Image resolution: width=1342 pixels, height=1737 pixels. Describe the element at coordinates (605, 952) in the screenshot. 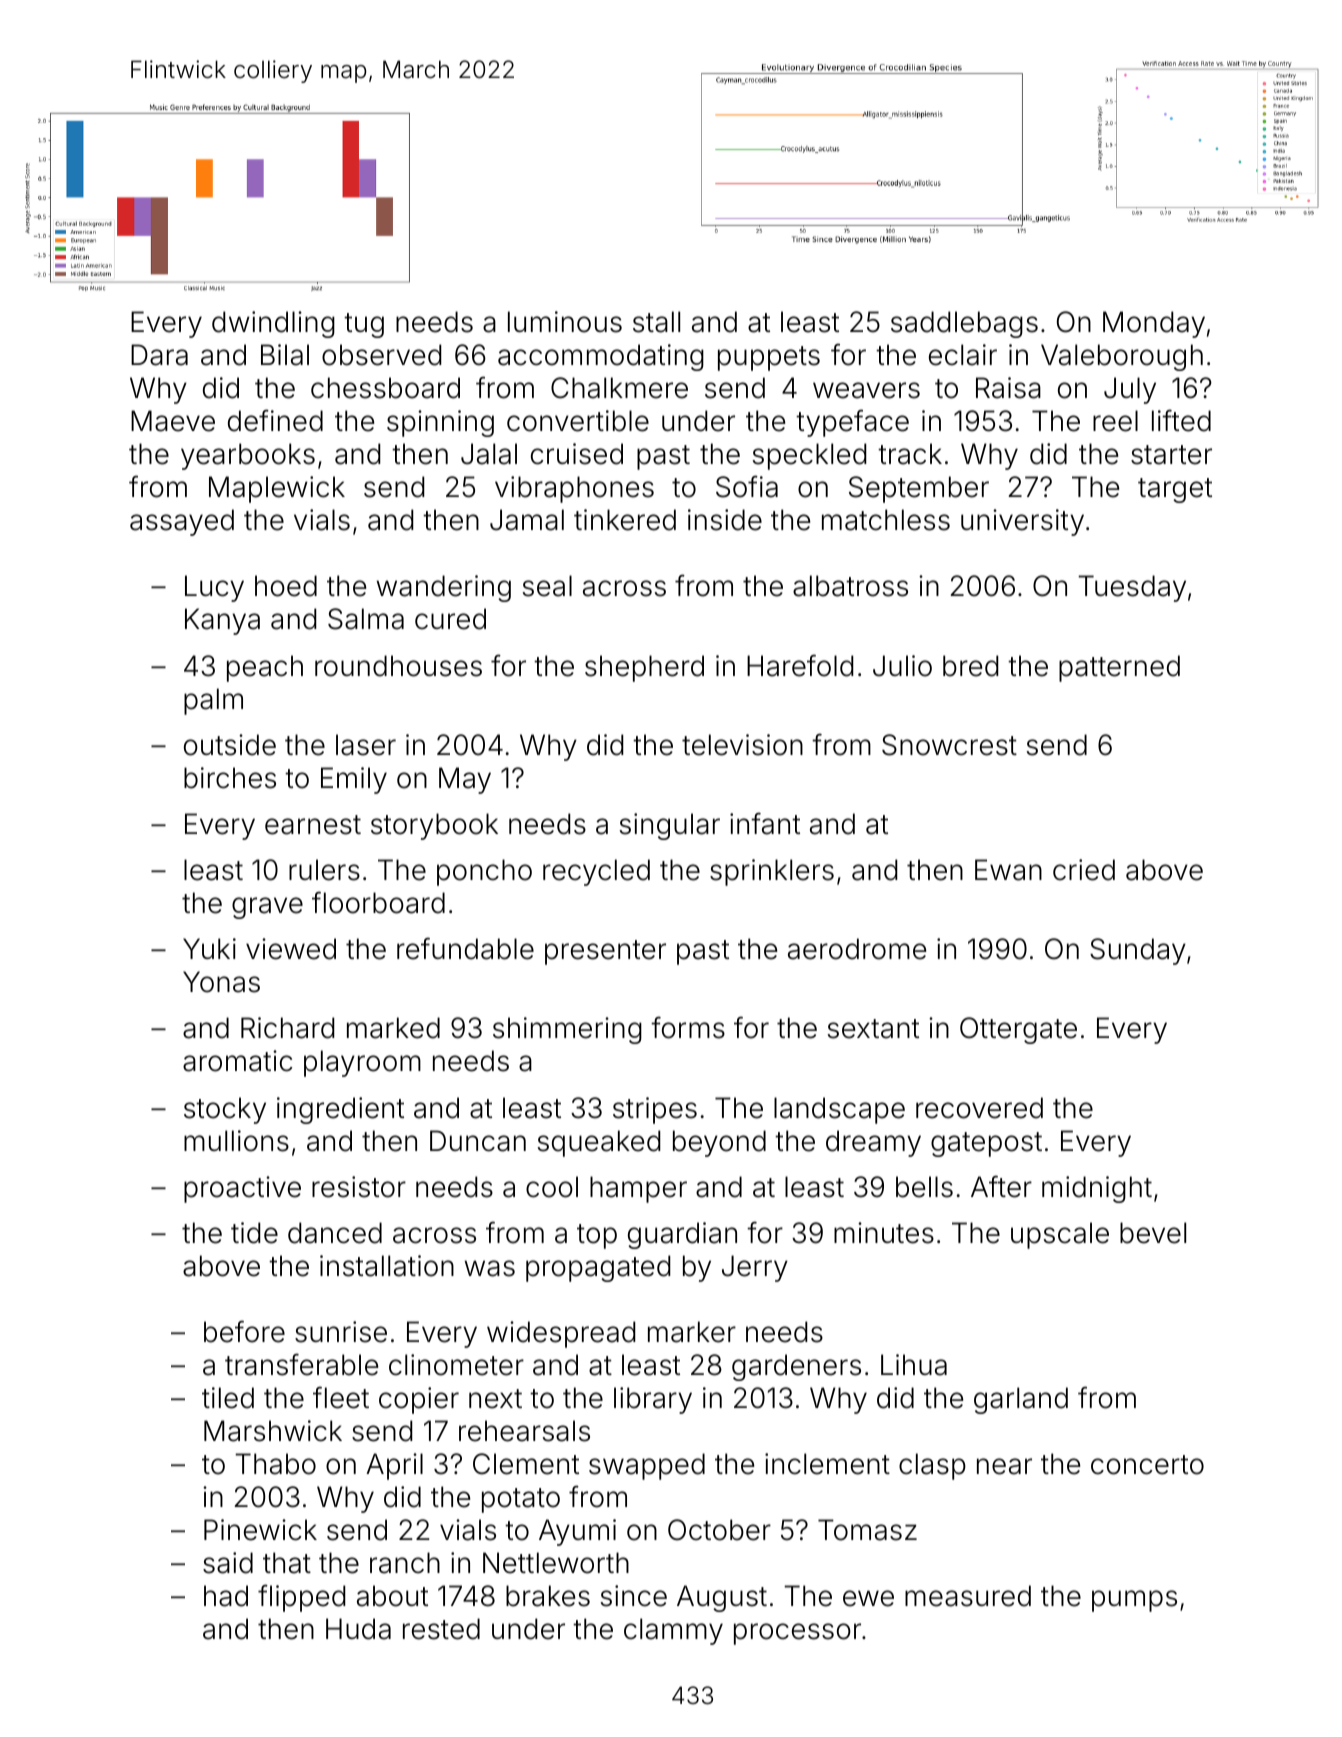

I see `presenter` at that location.
